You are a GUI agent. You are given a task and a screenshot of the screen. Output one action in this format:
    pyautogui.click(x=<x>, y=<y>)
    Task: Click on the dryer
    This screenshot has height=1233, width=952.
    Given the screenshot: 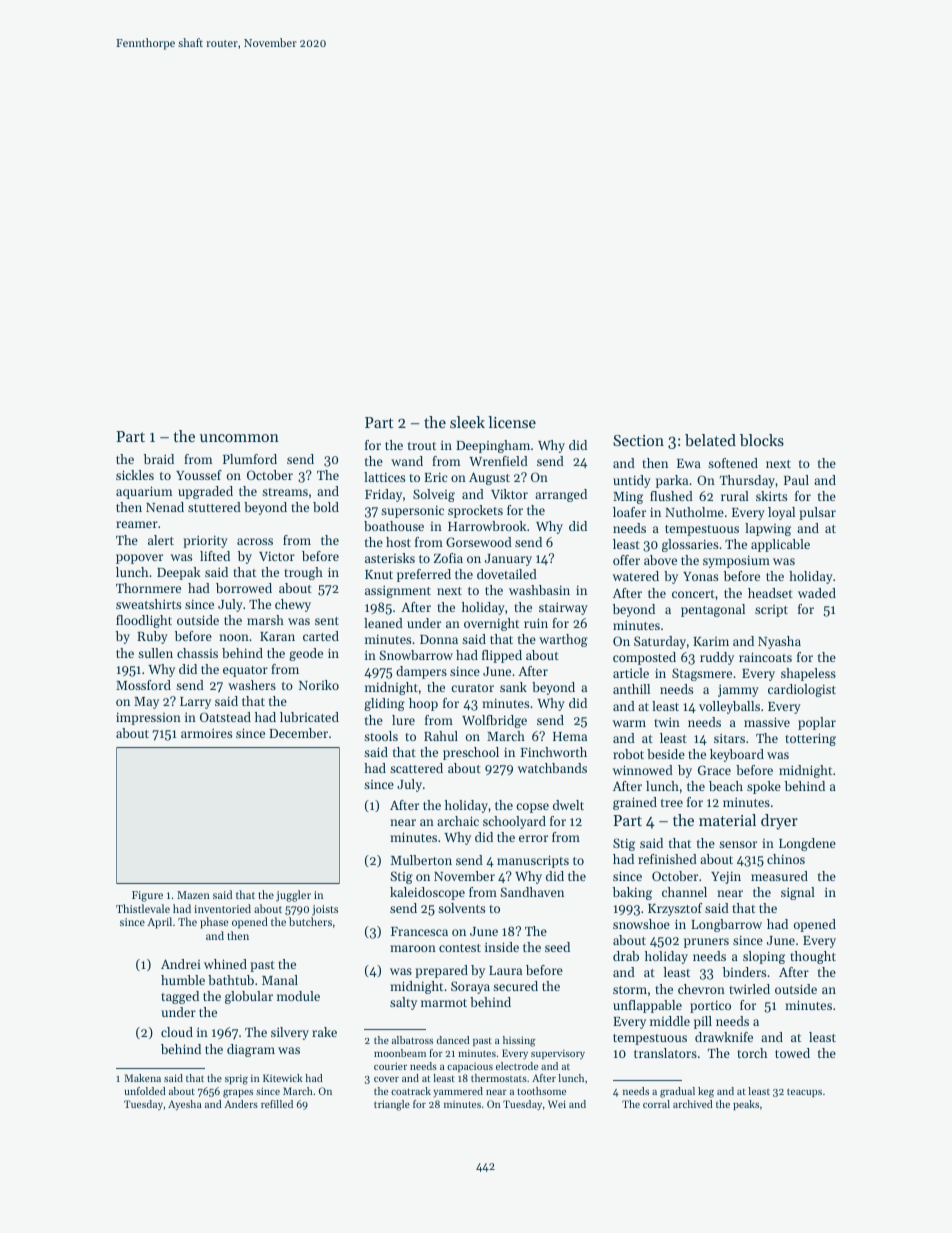 What is the action you would take?
    pyautogui.click(x=779, y=822)
